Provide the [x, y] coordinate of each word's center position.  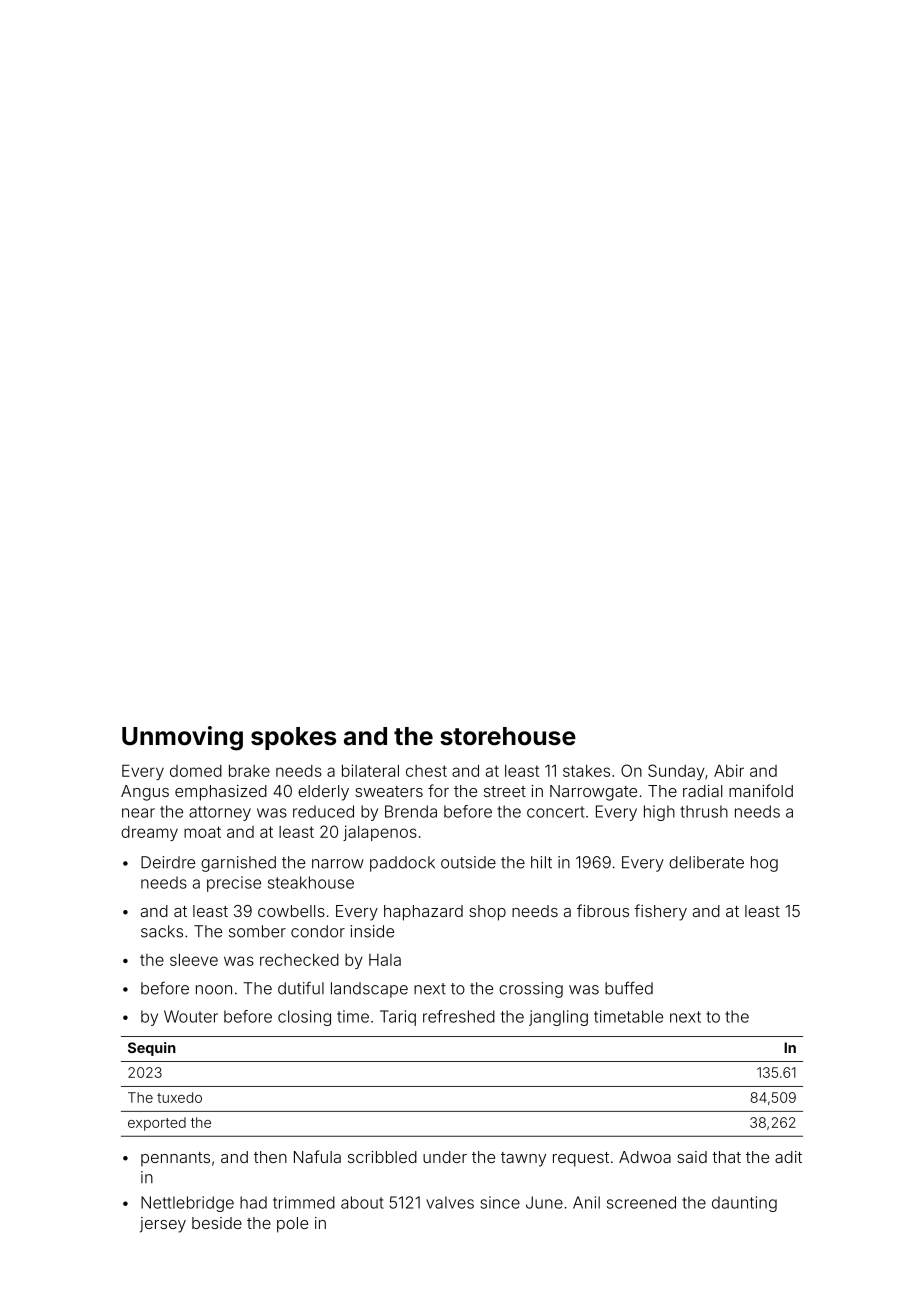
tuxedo [179, 1097]
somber [257, 931]
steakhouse [311, 882]
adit [788, 1157]
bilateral [370, 770]
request [581, 1159]
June [544, 1202]
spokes [293, 738]
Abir [729, 770]
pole [292, 1225]
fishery [660, 912]
